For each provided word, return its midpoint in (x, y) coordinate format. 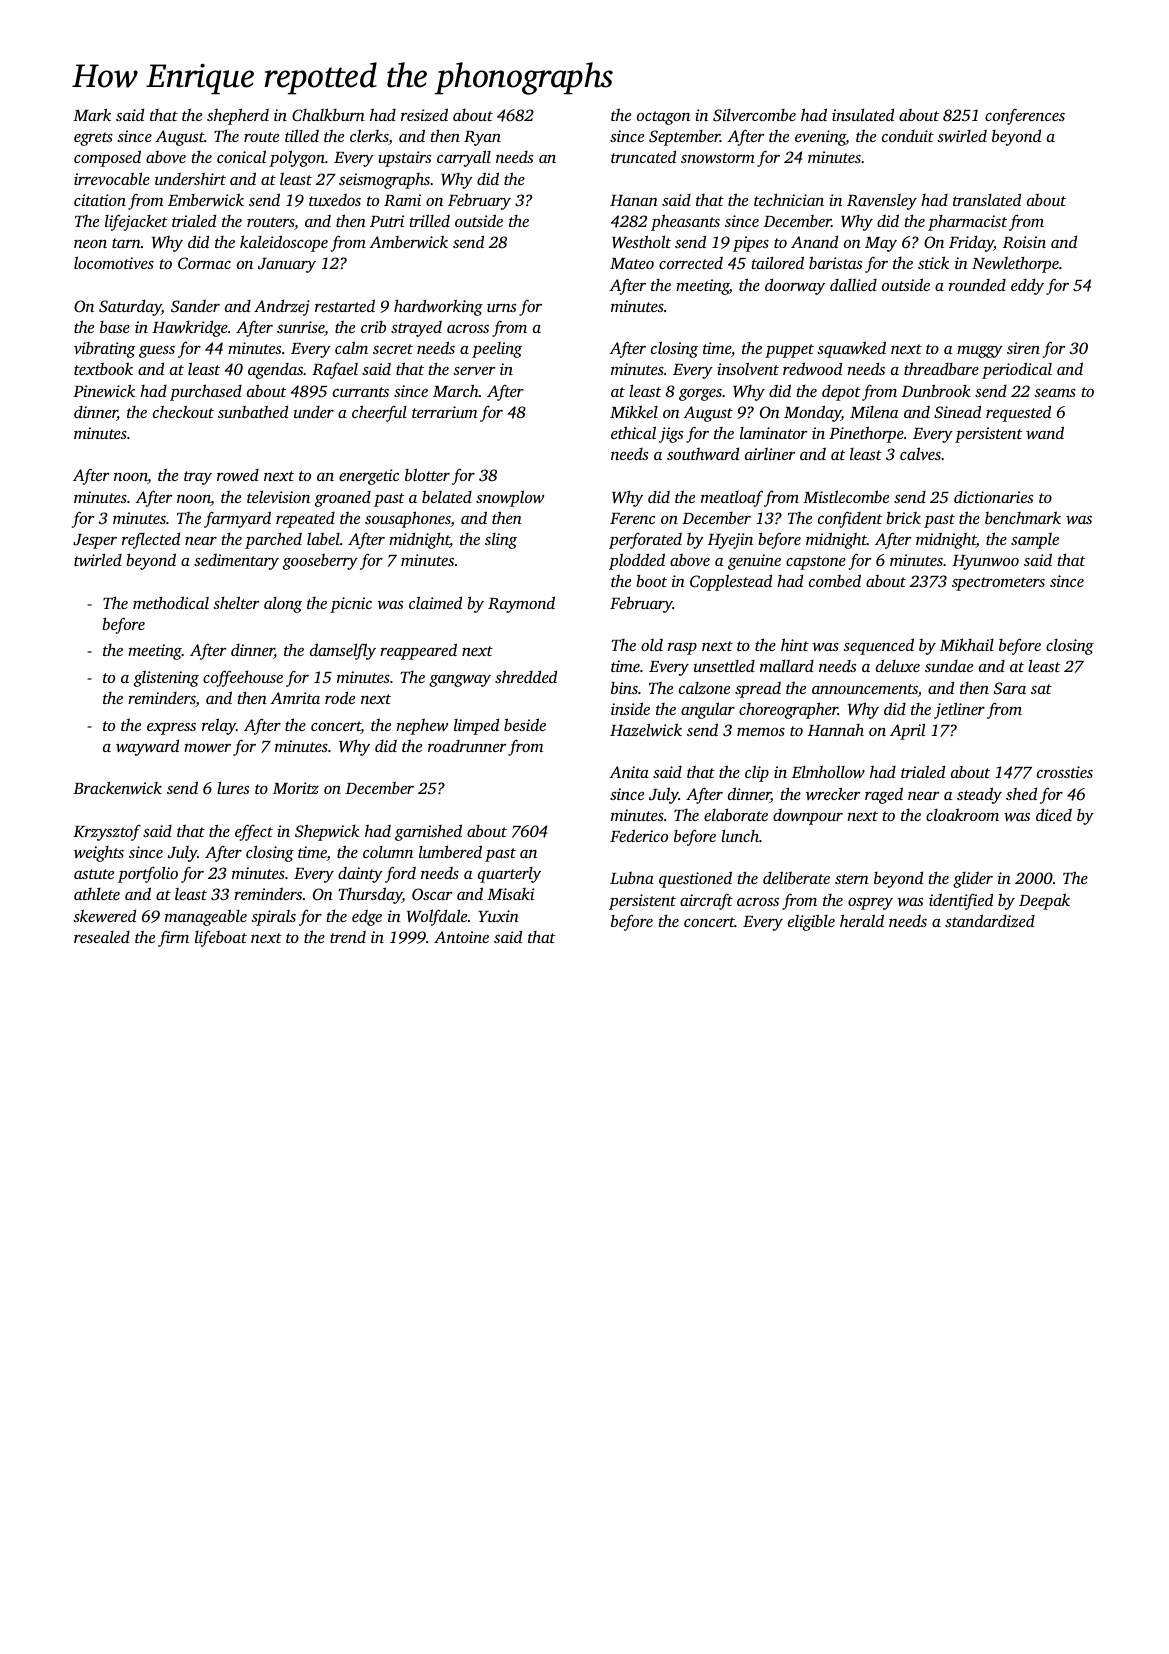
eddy (1027, 286)
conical (241, 156)
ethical (633, 432)
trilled (430, 220)
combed (835, 580)
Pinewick (104, 390)
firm (173, 939)
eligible (811, 922)
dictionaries (993, 497)
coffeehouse (243, 678)
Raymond (521, 604)
